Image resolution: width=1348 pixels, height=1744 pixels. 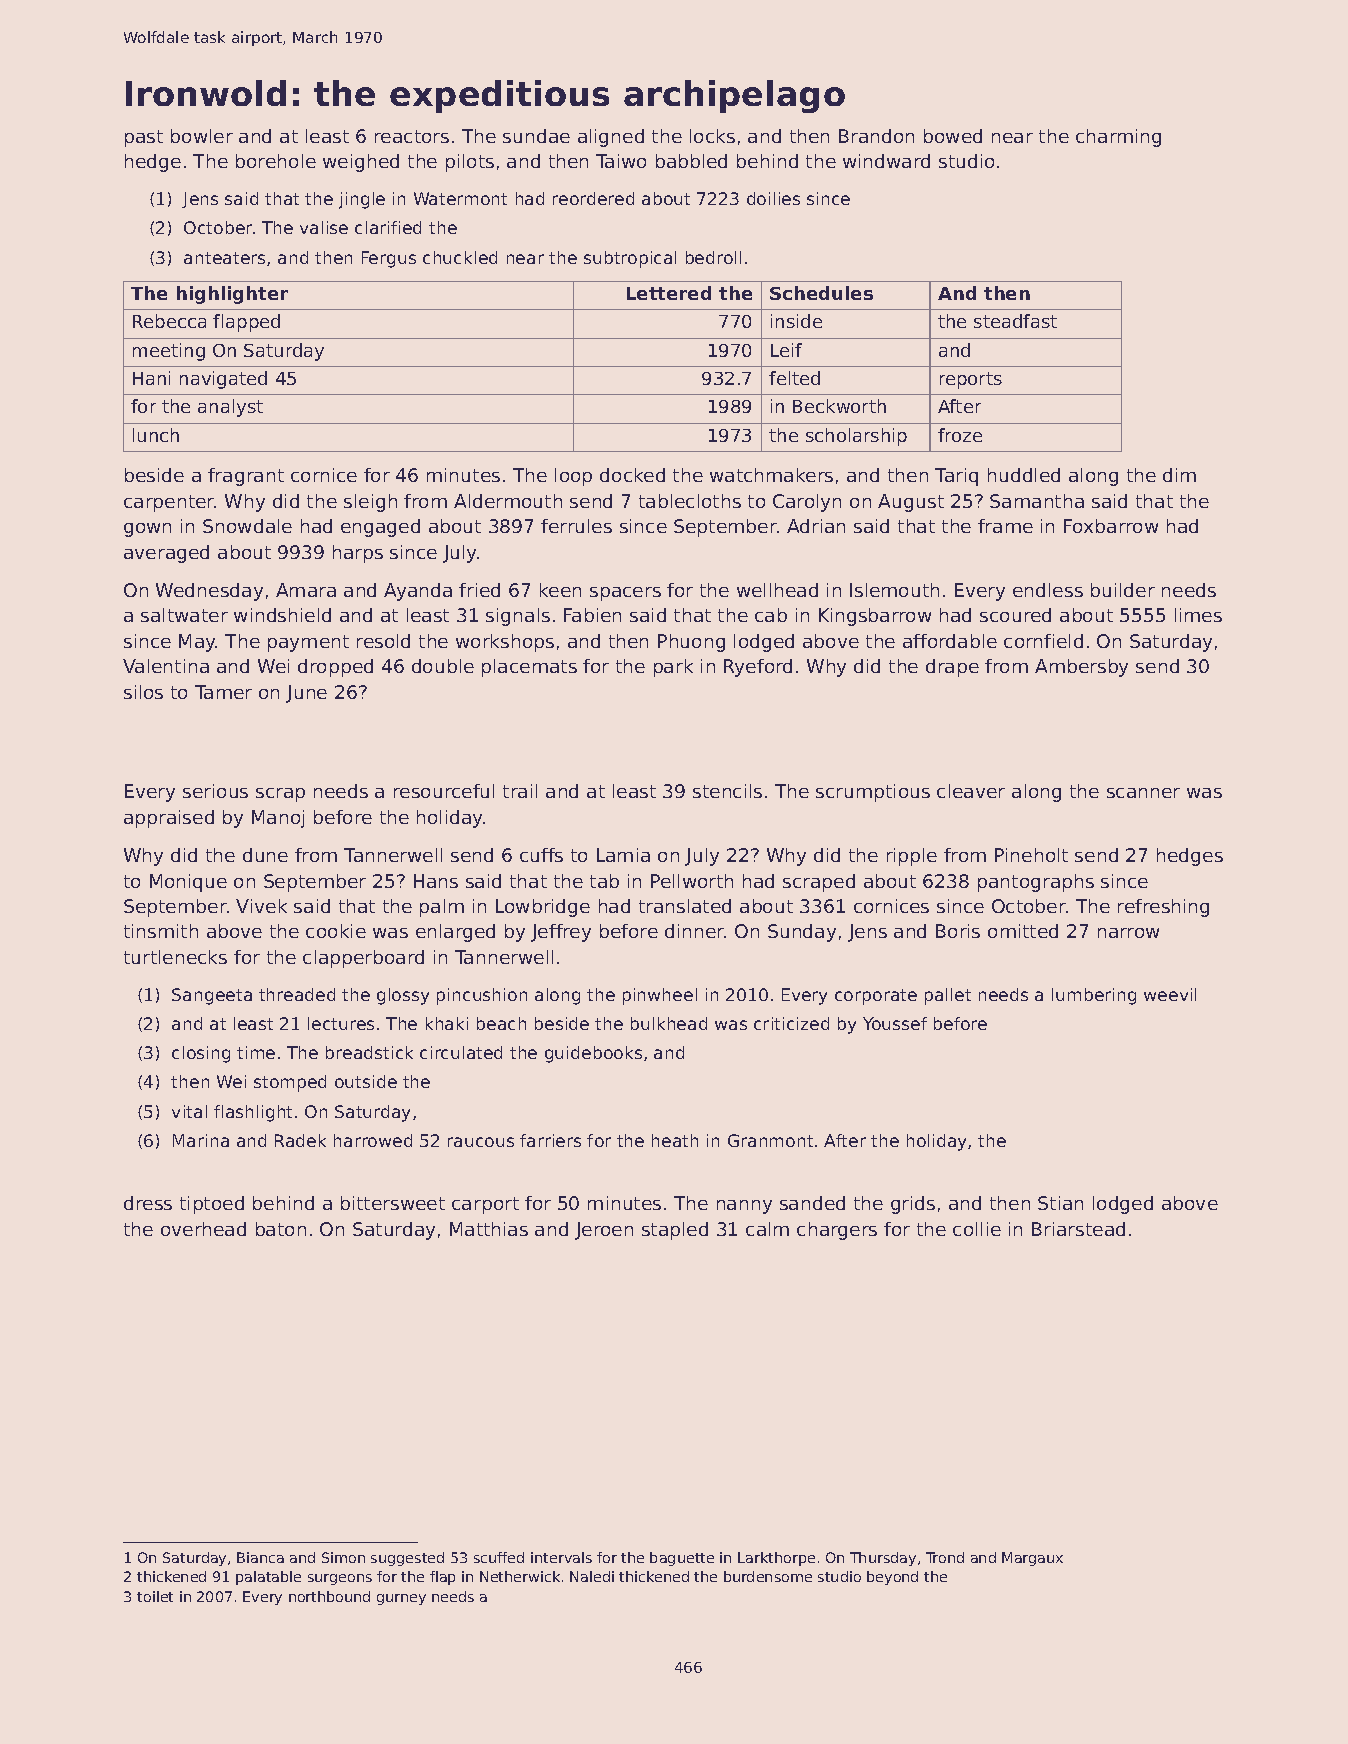 What do you see at coordinates (971, 791) in the image?
I see `cleaver` at bounding box center [971, 791].
